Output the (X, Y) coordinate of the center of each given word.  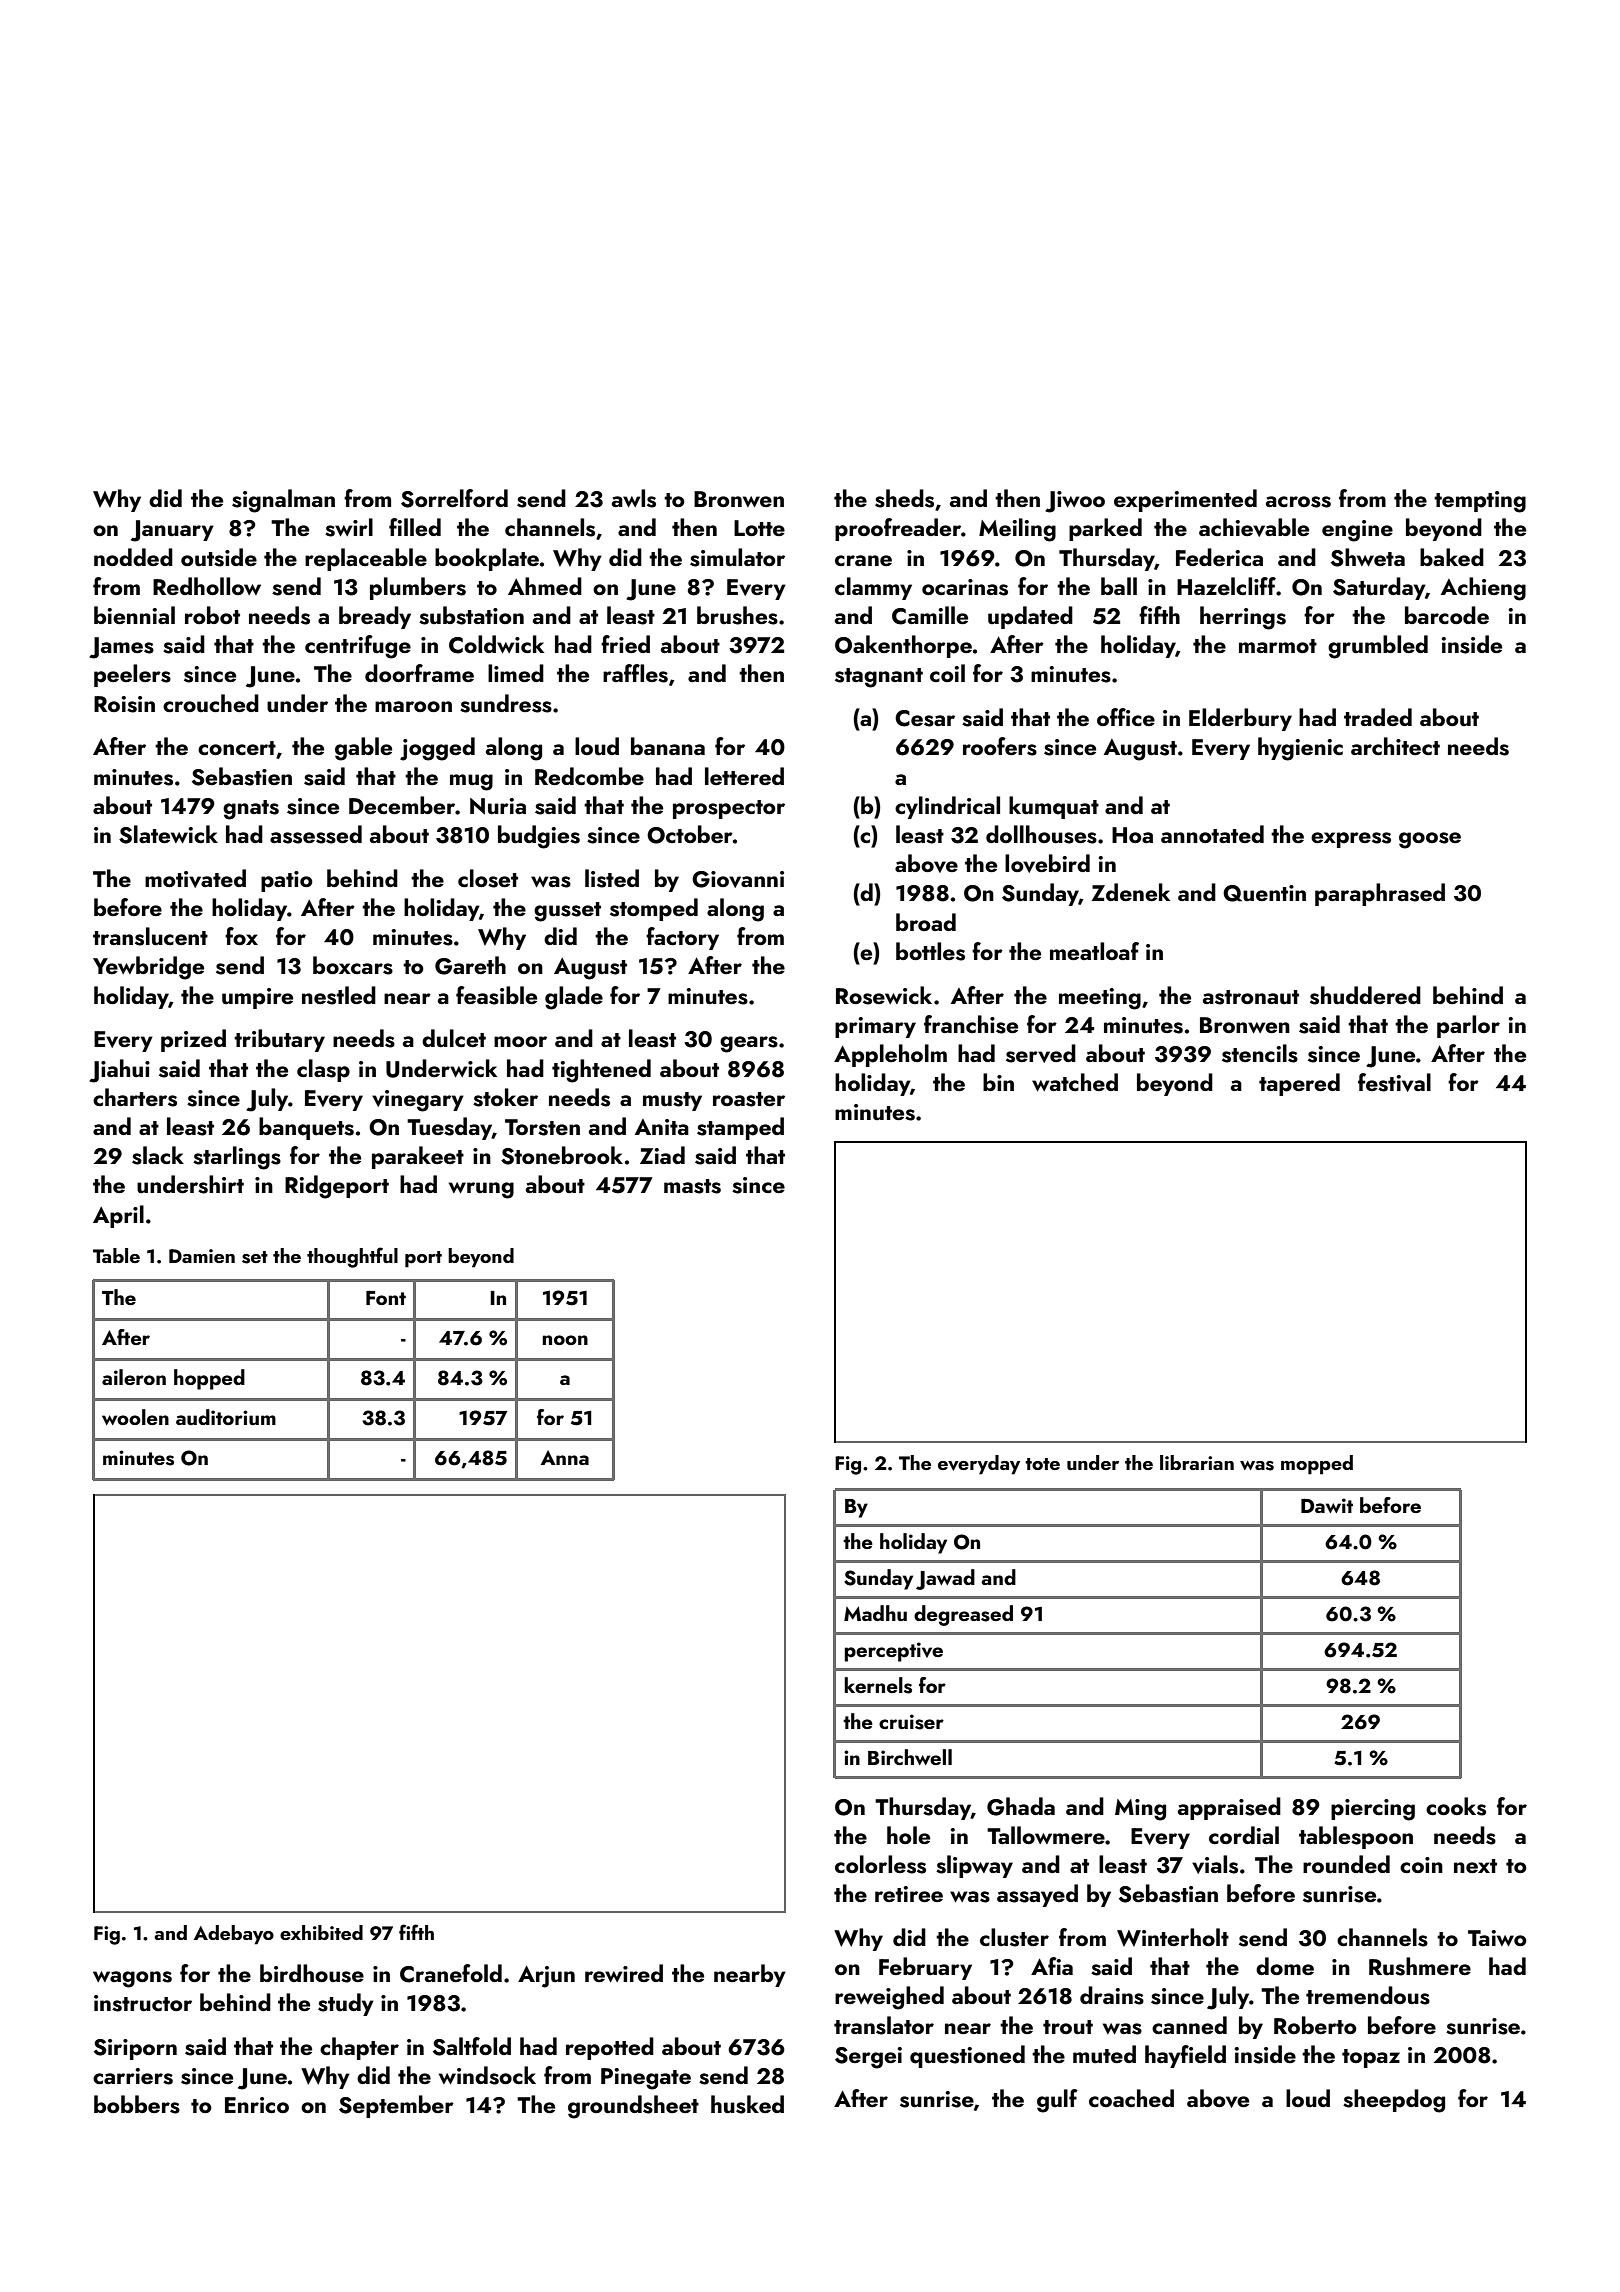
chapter (359, 2048)
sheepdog (1394, 2101)
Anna (565, 1457)
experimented (1185, 500)
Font (386, 1297)
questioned (967, 2056)
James (121, 648)
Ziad (662, 1155)
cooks (1456, 1806)
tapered (1299, 1084)
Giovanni (738, 879)
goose (1430, 840)
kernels (878, 1685)
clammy (873, 588)
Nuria (498, 806)
